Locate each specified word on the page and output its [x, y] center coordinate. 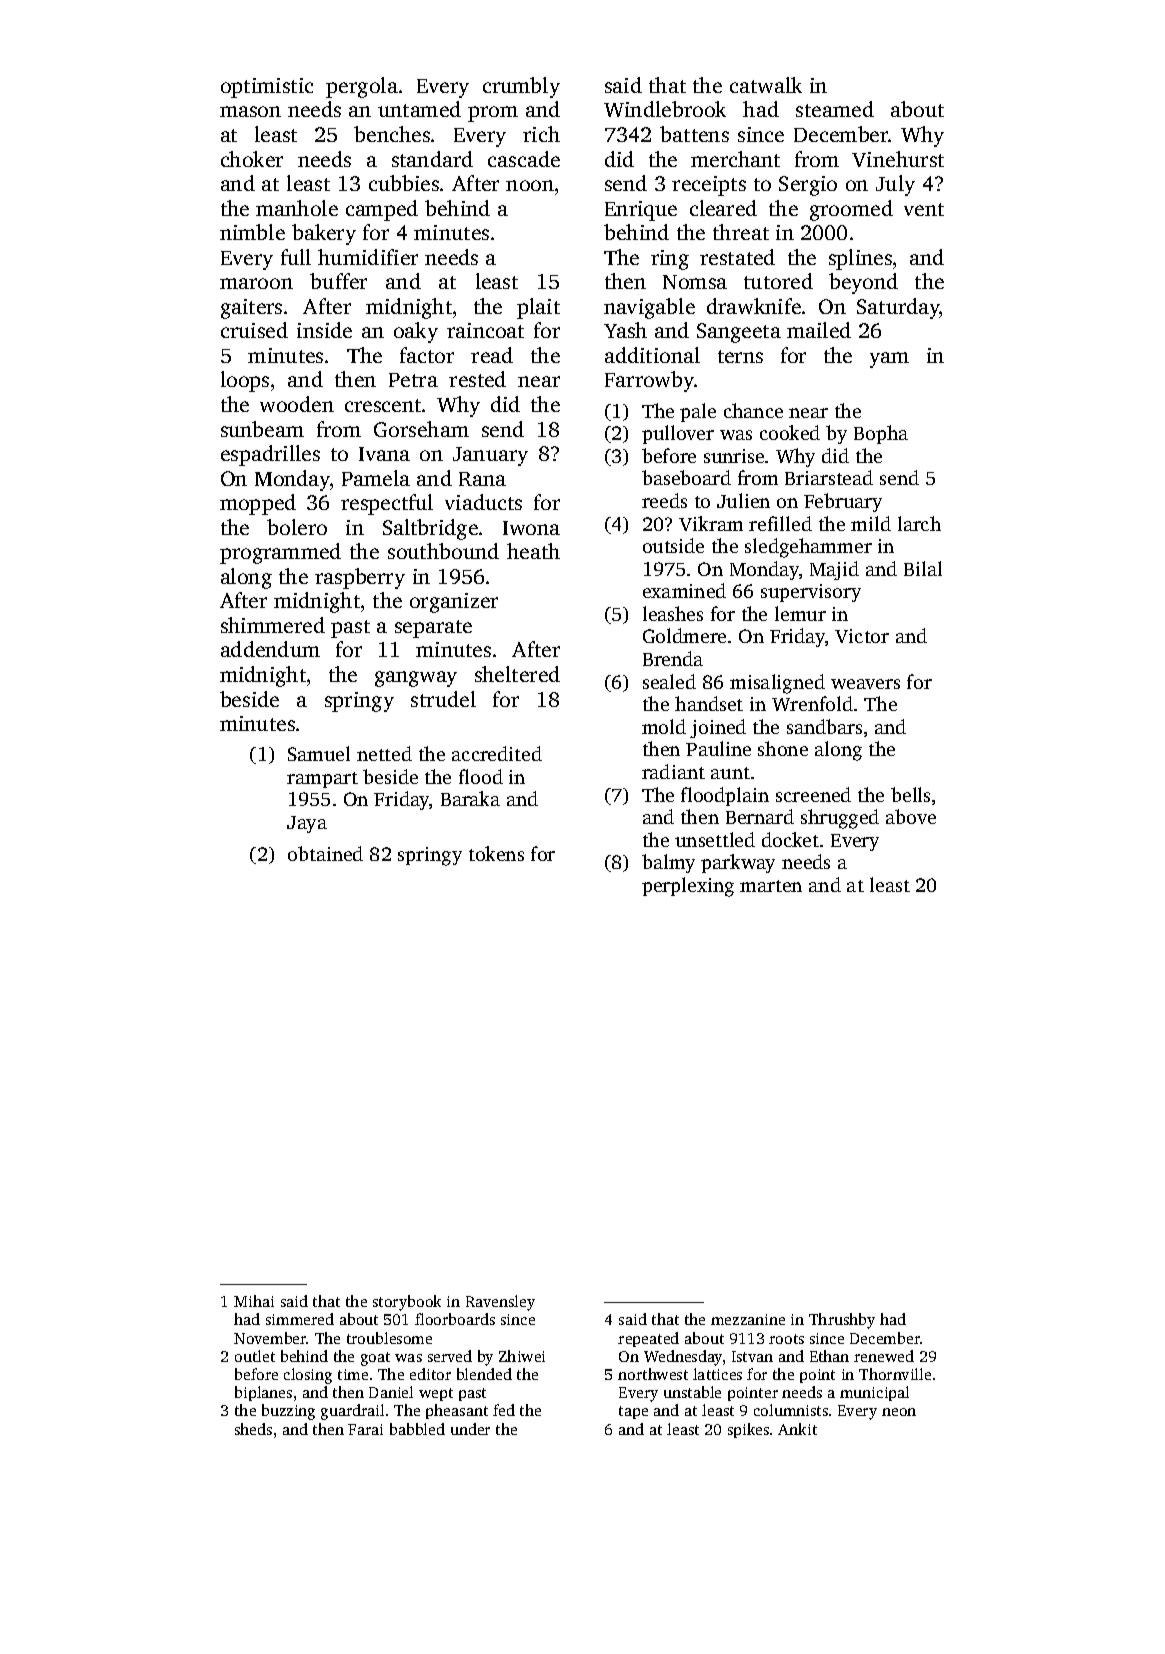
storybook [407, 1303]
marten [771, 886]
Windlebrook [665, 109]
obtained [325, 853]
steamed [835, 109]
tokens [496, 853]
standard [432, 159]
